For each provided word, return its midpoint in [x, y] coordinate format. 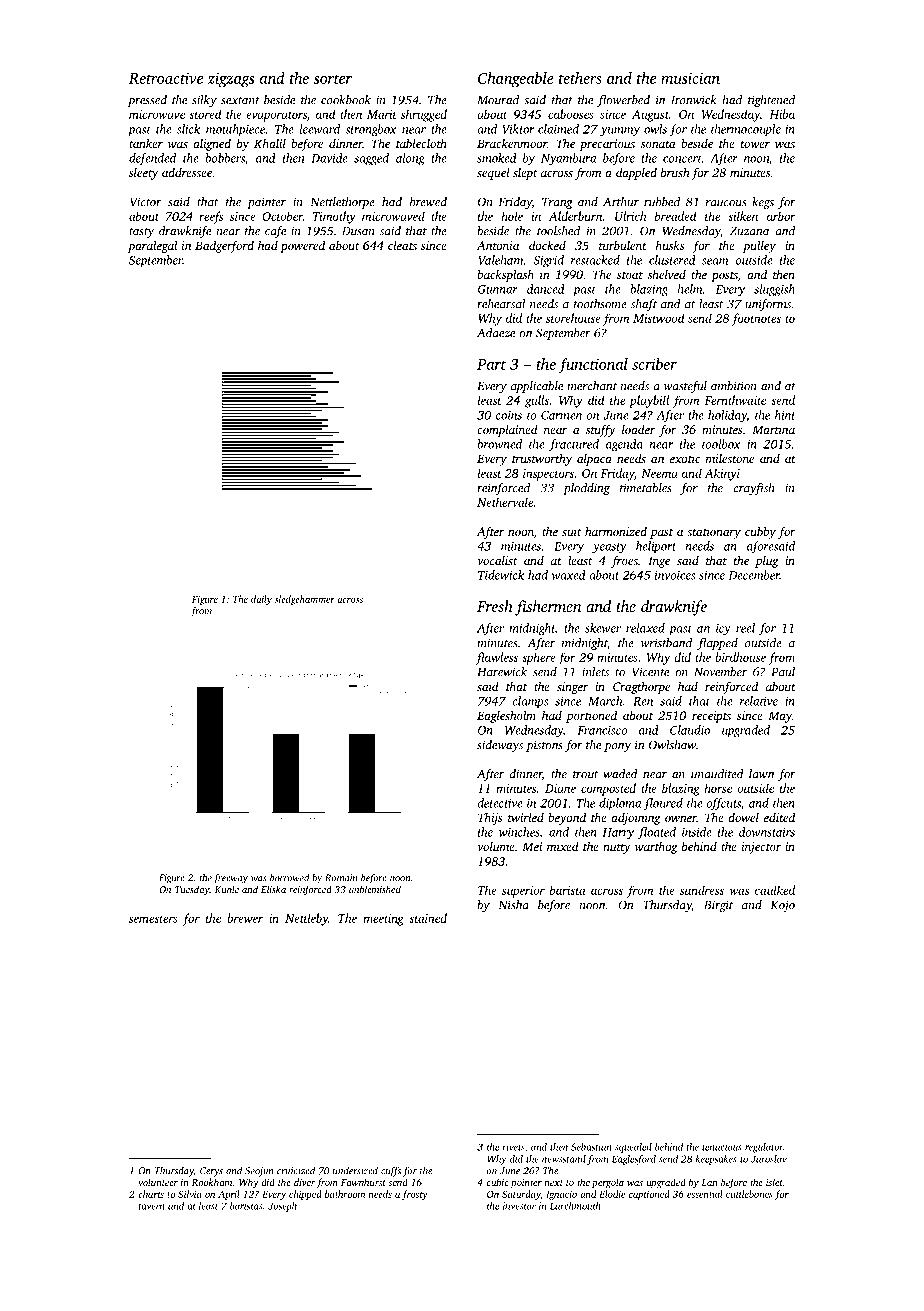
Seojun [259, 1172]
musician [690, 78]
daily [261, 600]
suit [572, 531]
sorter [332, 79]
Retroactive [166, 78]
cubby [760, 532]
